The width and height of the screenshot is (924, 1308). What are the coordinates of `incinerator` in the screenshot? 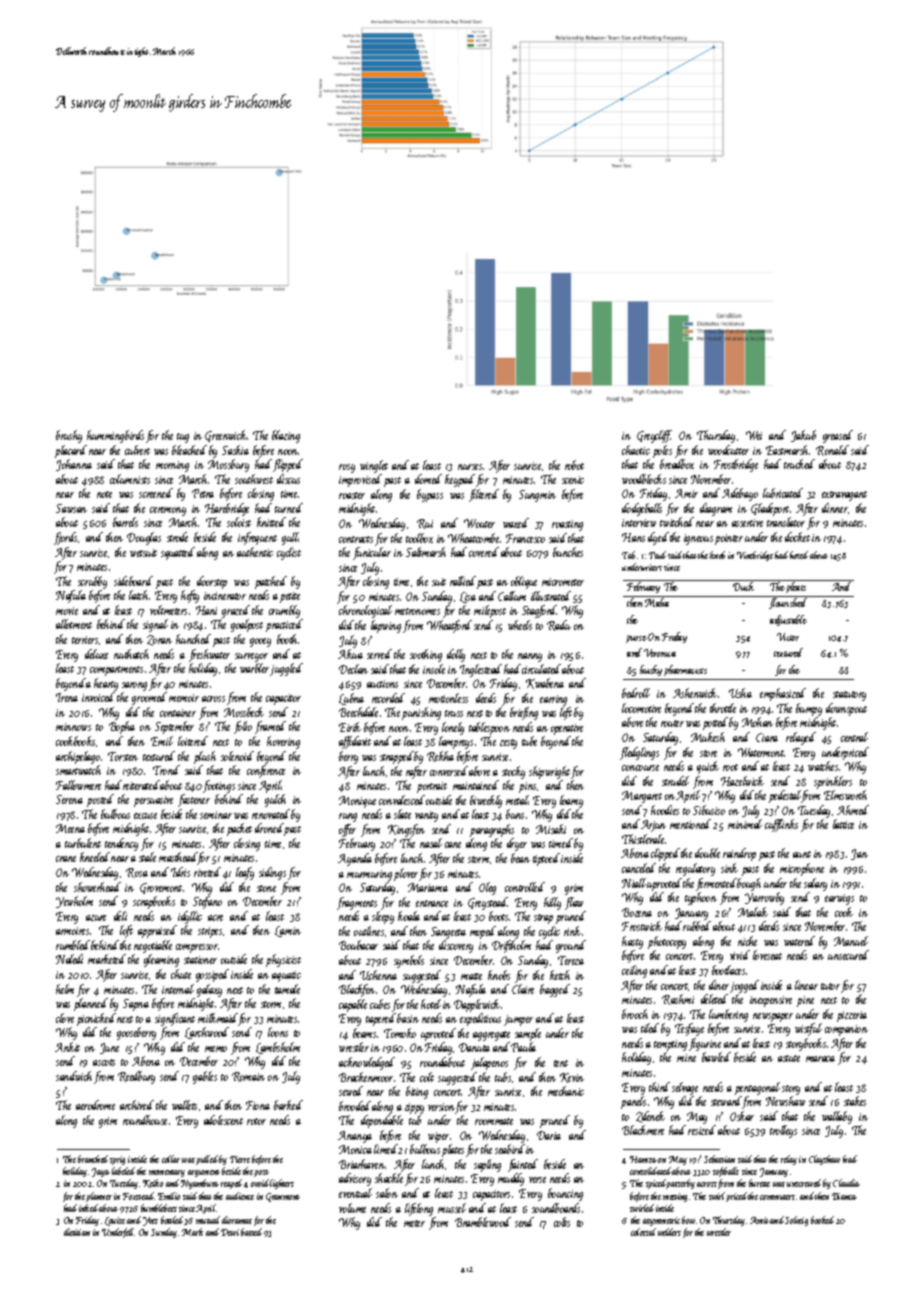 It's located at (225, 596).
